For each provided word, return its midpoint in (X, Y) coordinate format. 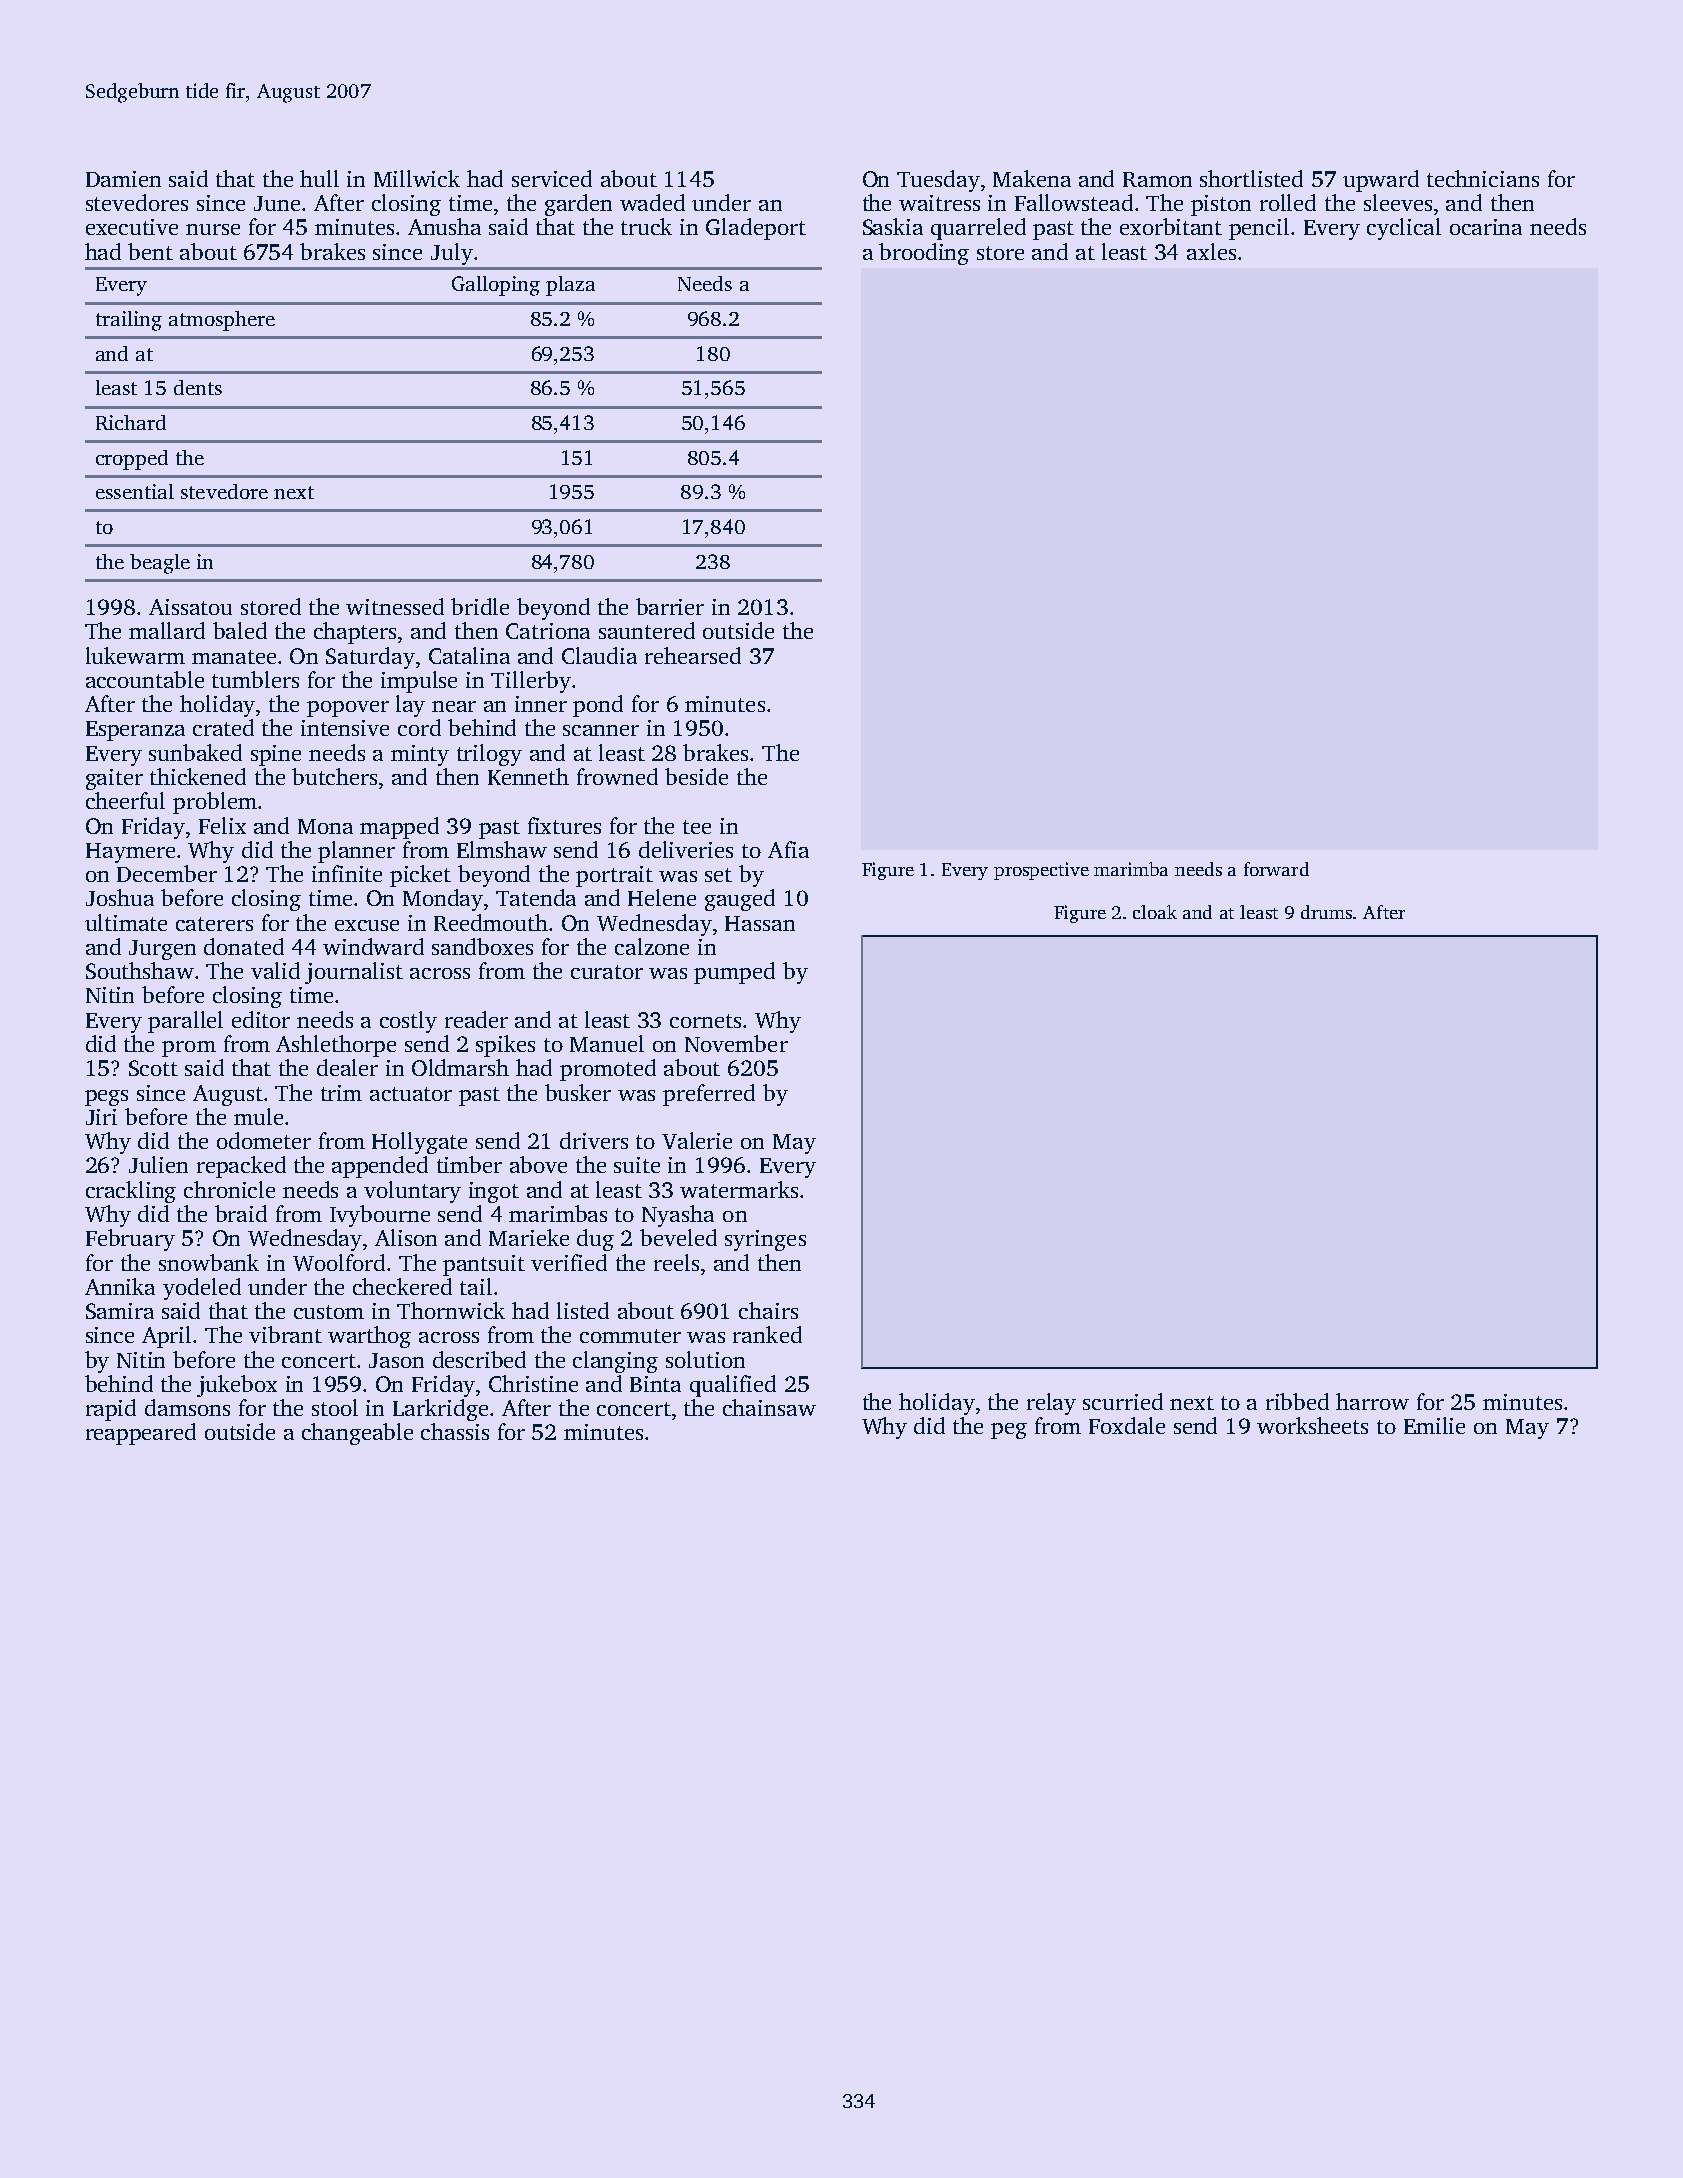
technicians (1483, 178)
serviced (552, 178)
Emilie (1434, 1425)
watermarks (739, 1189)
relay (1051, 1404)
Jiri (101, 1117)
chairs (768, 1310)
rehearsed (693, 655)
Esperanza (135, 731)
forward (1276, 869)
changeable (357, 1434)
